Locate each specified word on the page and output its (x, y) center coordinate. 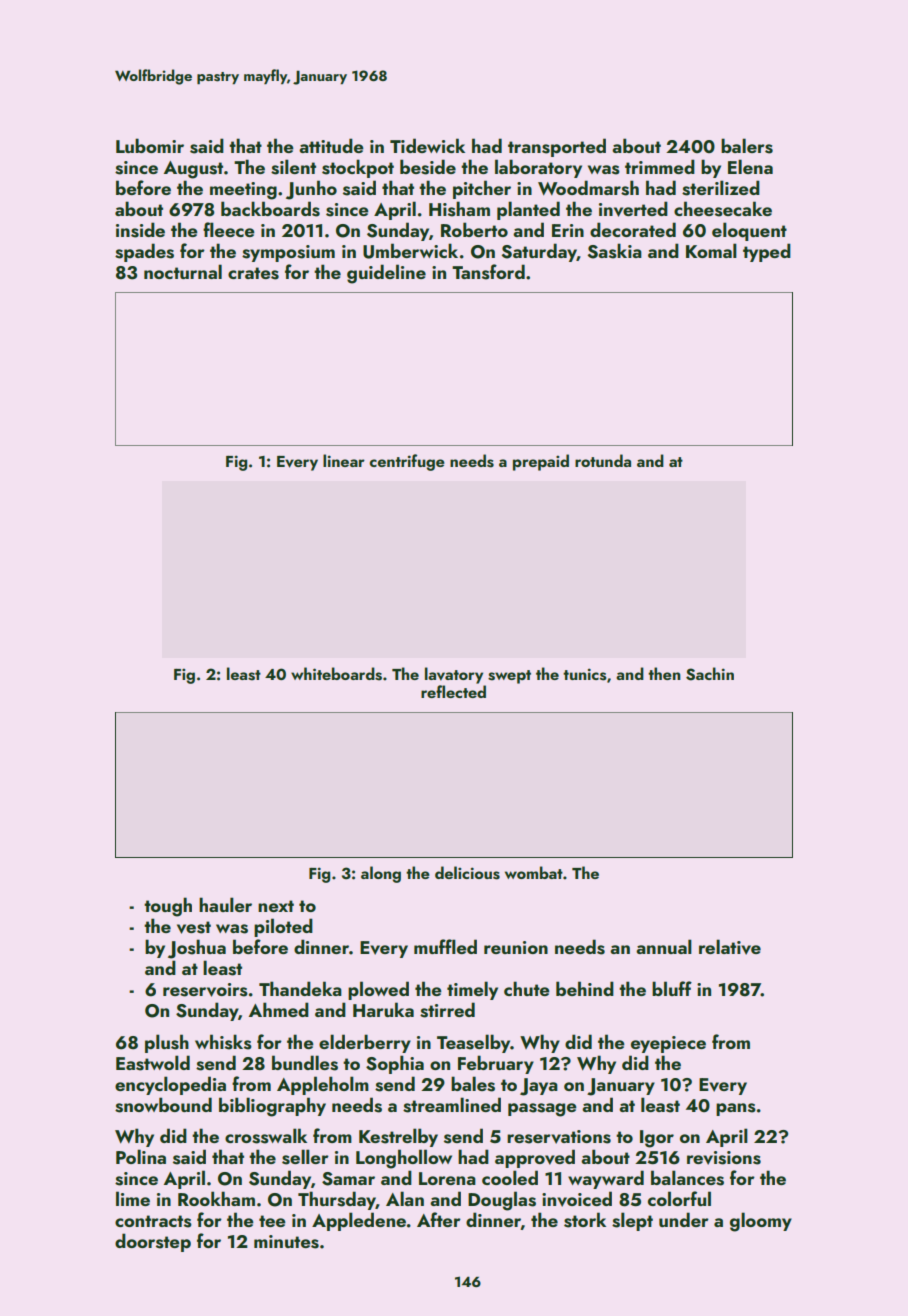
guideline (386, 274)
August (193, 170)
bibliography (272, 1107)
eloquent (749, 231)
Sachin (710, 674)
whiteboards (336, 674)
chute (527, 988)
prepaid (541, 462)
